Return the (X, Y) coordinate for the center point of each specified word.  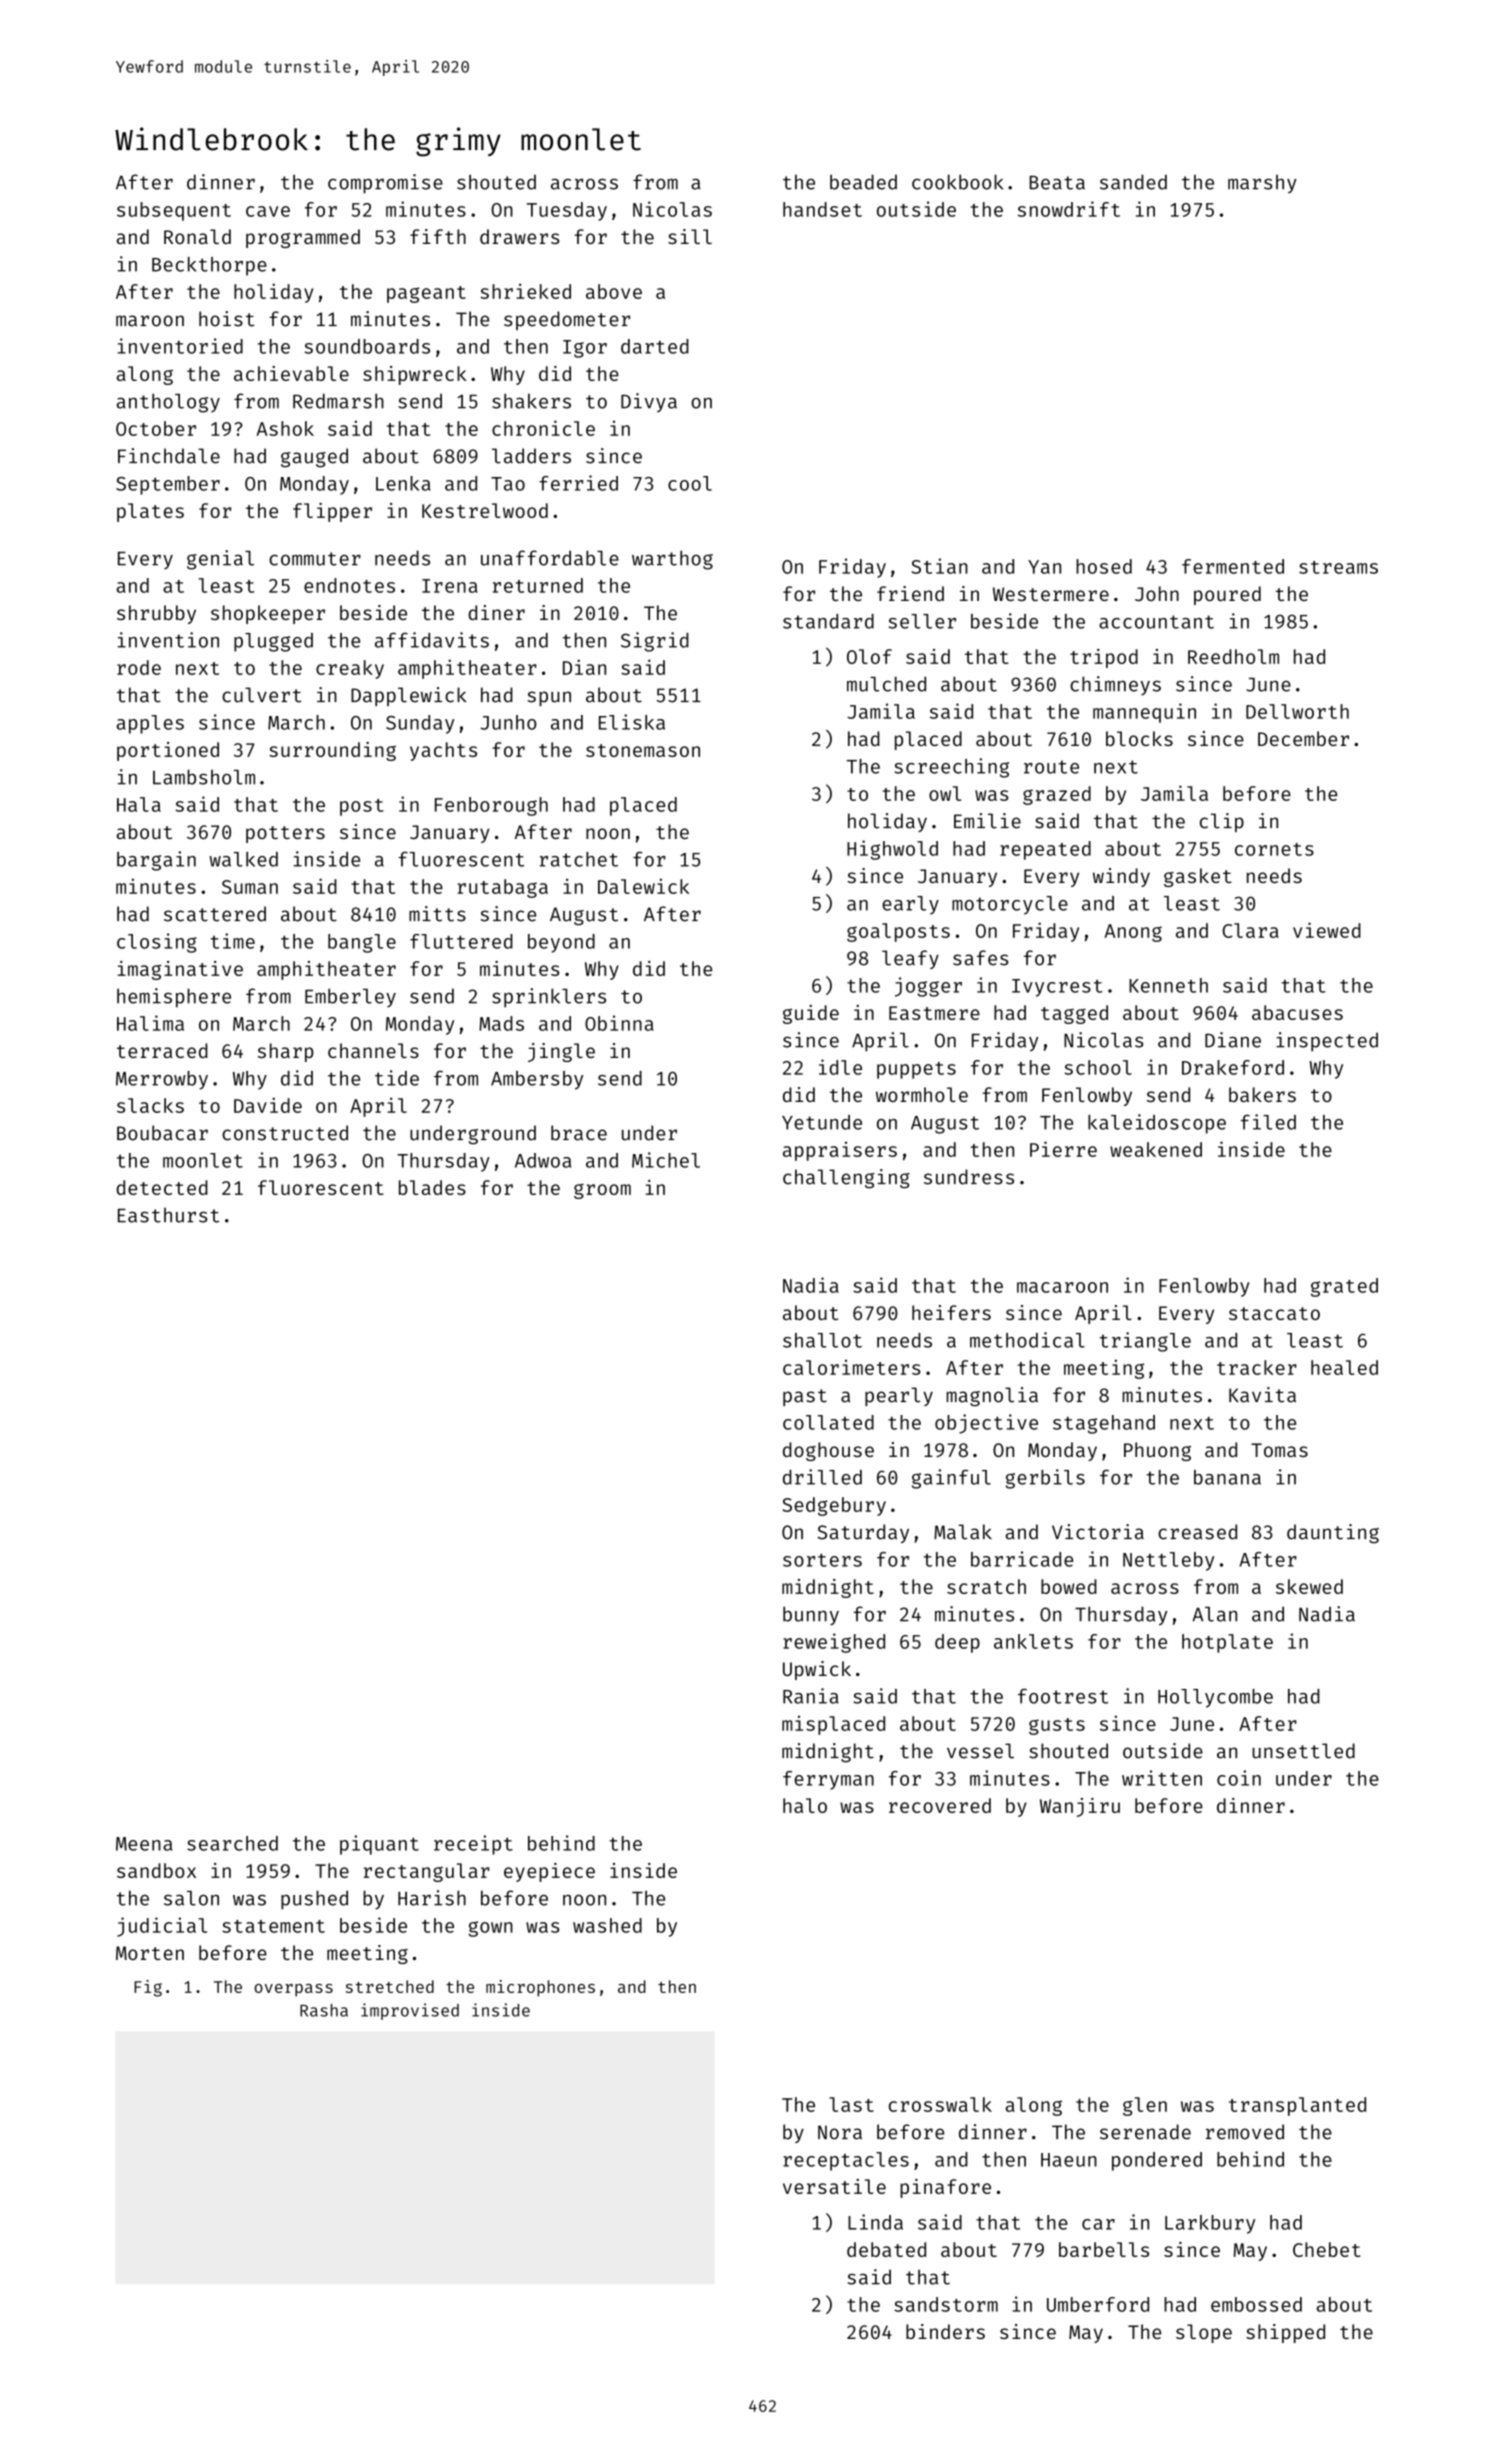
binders (945, 2331)
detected (162, 1187)
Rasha (324, 2010)
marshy (1262, 184)
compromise (385, 184)
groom (602, 1191)
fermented (1233, 566)
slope (1204, 2333)
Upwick (817, 1670)
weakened (1156, 1149)
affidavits (432, 640)
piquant (379, 1845)
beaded (863, 182)
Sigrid (655, 642)
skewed (1309, 1586)
